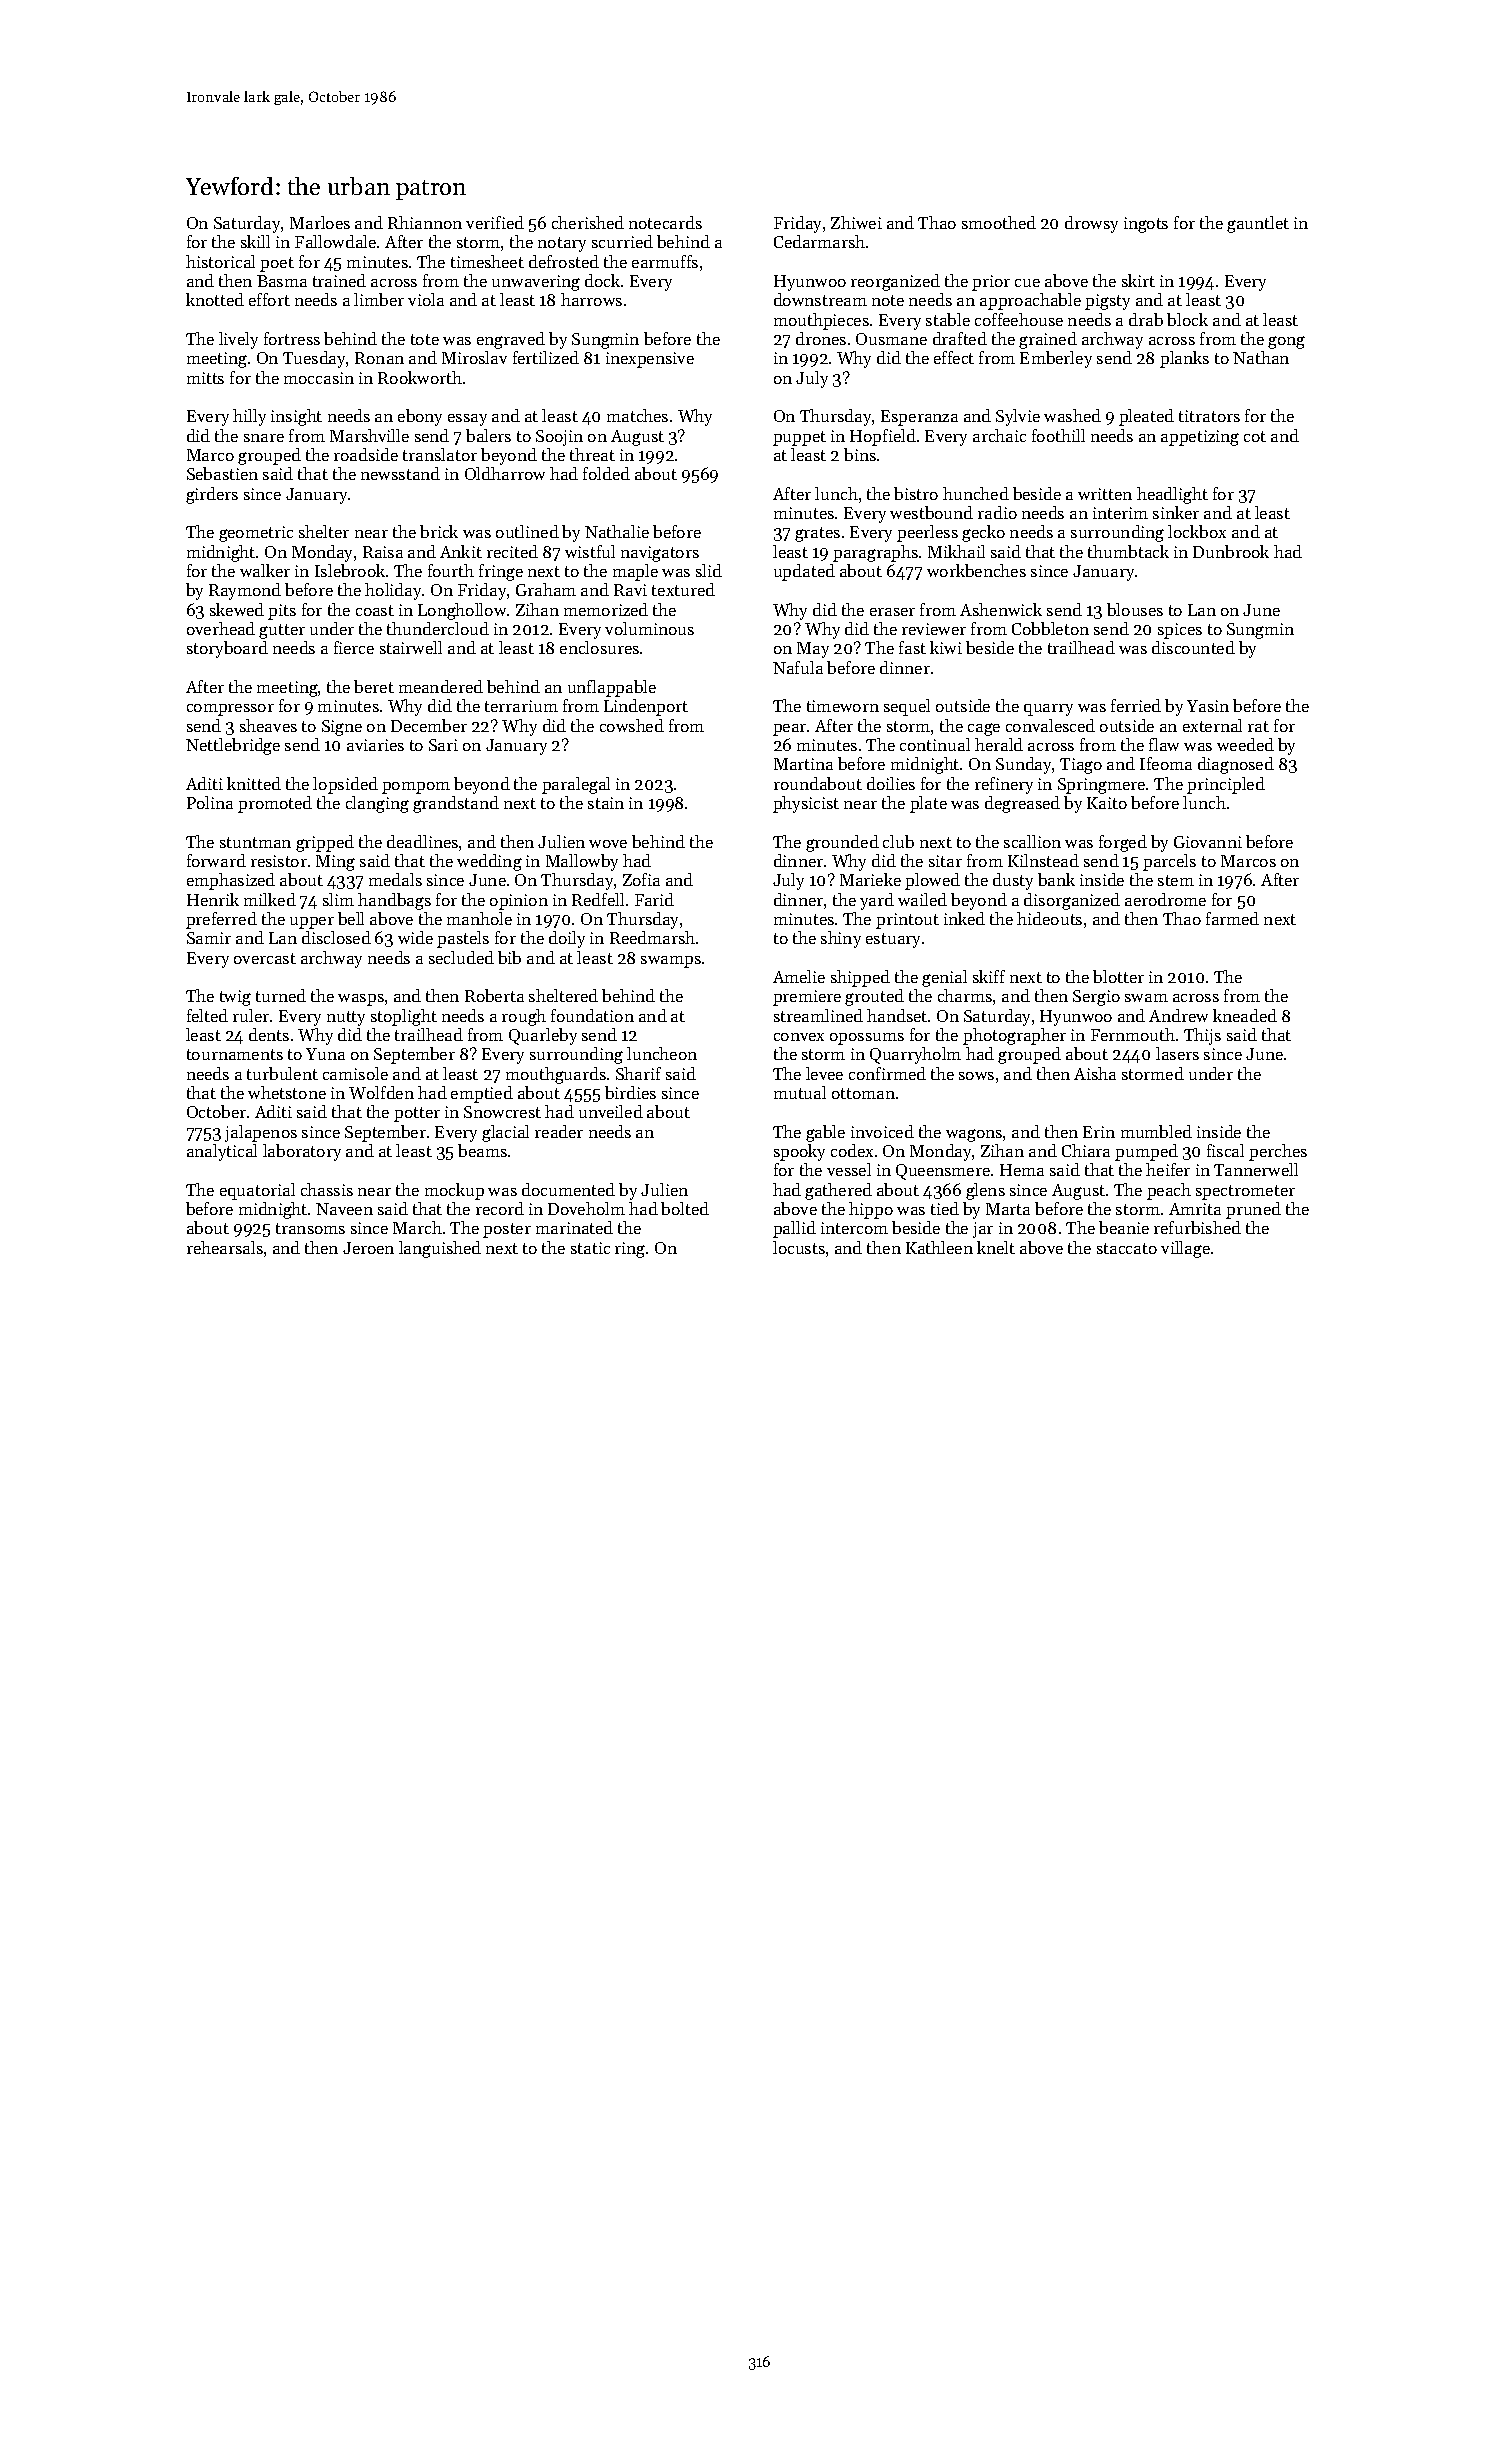  I want to click on Rhiannon, so click(425, 222).
